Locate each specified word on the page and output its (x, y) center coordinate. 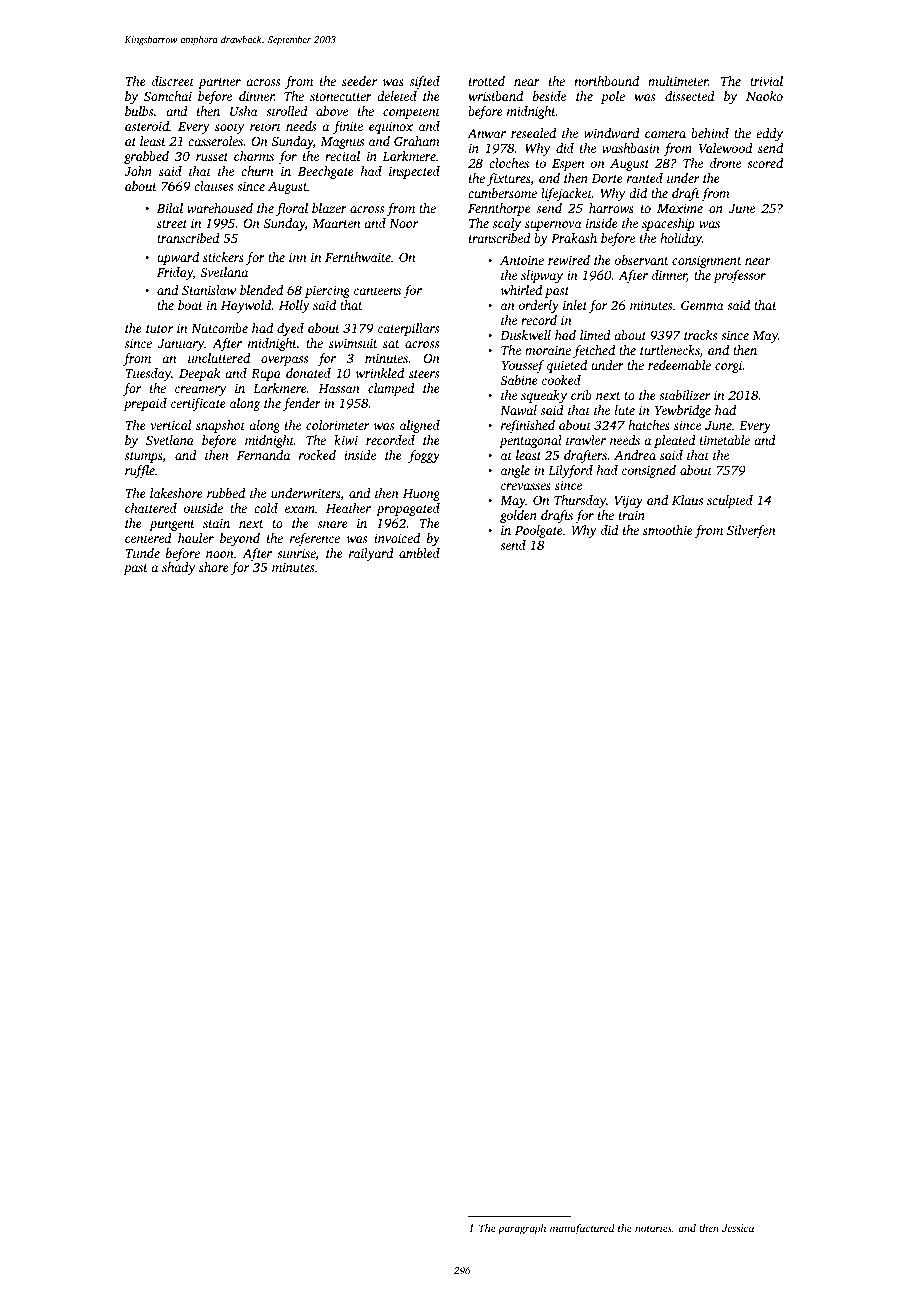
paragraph (522, 1229)
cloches (509, 163)
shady (178, 568)
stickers (223, 257)
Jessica (738, 1228)
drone (725, 163)
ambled (419, 553)
